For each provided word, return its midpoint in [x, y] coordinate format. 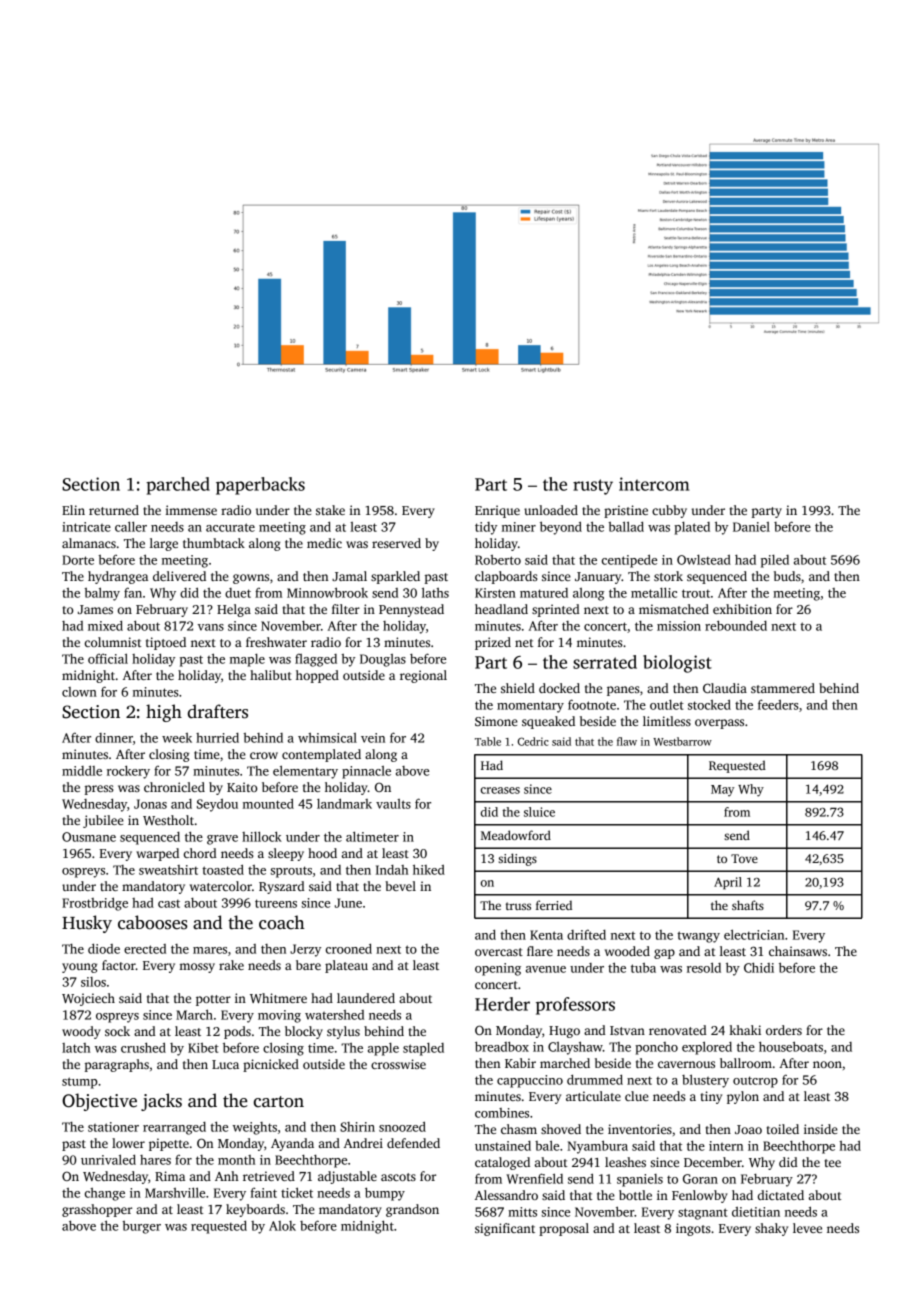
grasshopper [97, 1210]
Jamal [349, 576]
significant [505, 1229]
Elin [73, 510]
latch [76, 1048]
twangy [698, 937]
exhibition [742, 609]
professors [575, 1006]
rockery [128, 772]
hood [322, 853]
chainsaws [798, 951]
